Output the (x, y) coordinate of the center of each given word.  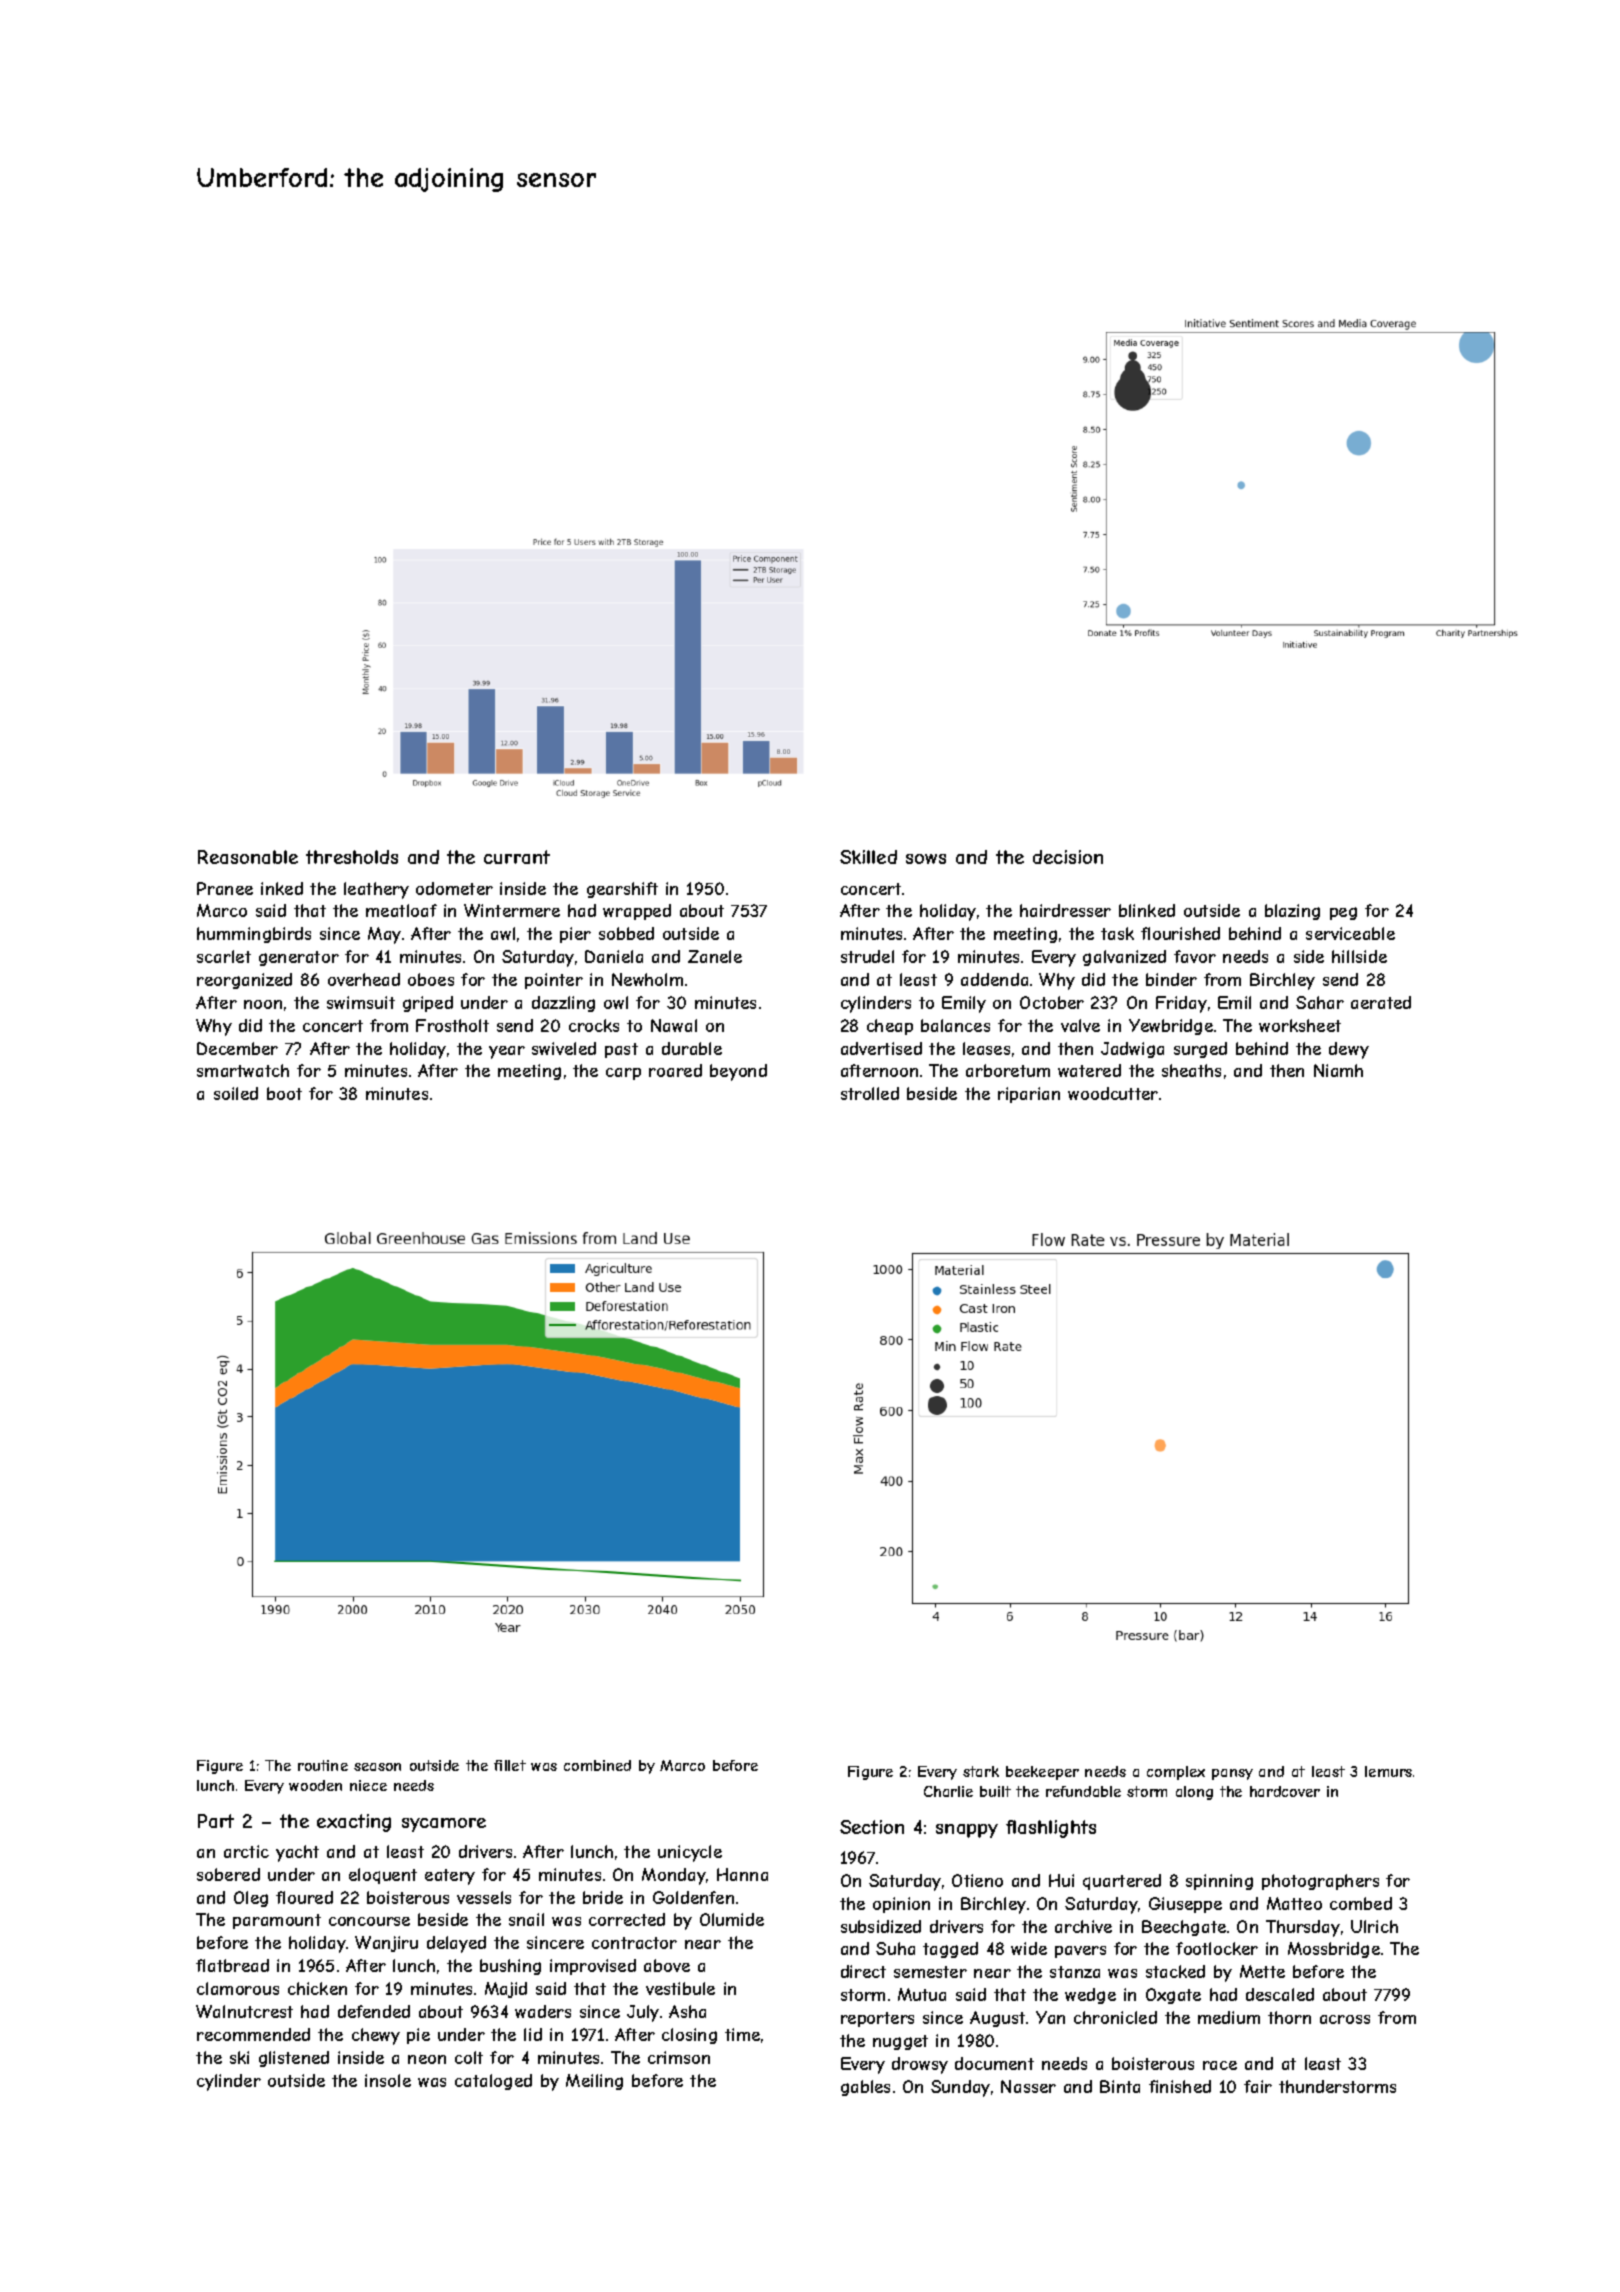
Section (872, 1827)
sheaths (1191, 1070)
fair (1258, 2086)
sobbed (626, 933)
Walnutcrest (244, 2011)
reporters (877, 2019)
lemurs (1388, 1771)
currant (517, 857)
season (377, 1767)
